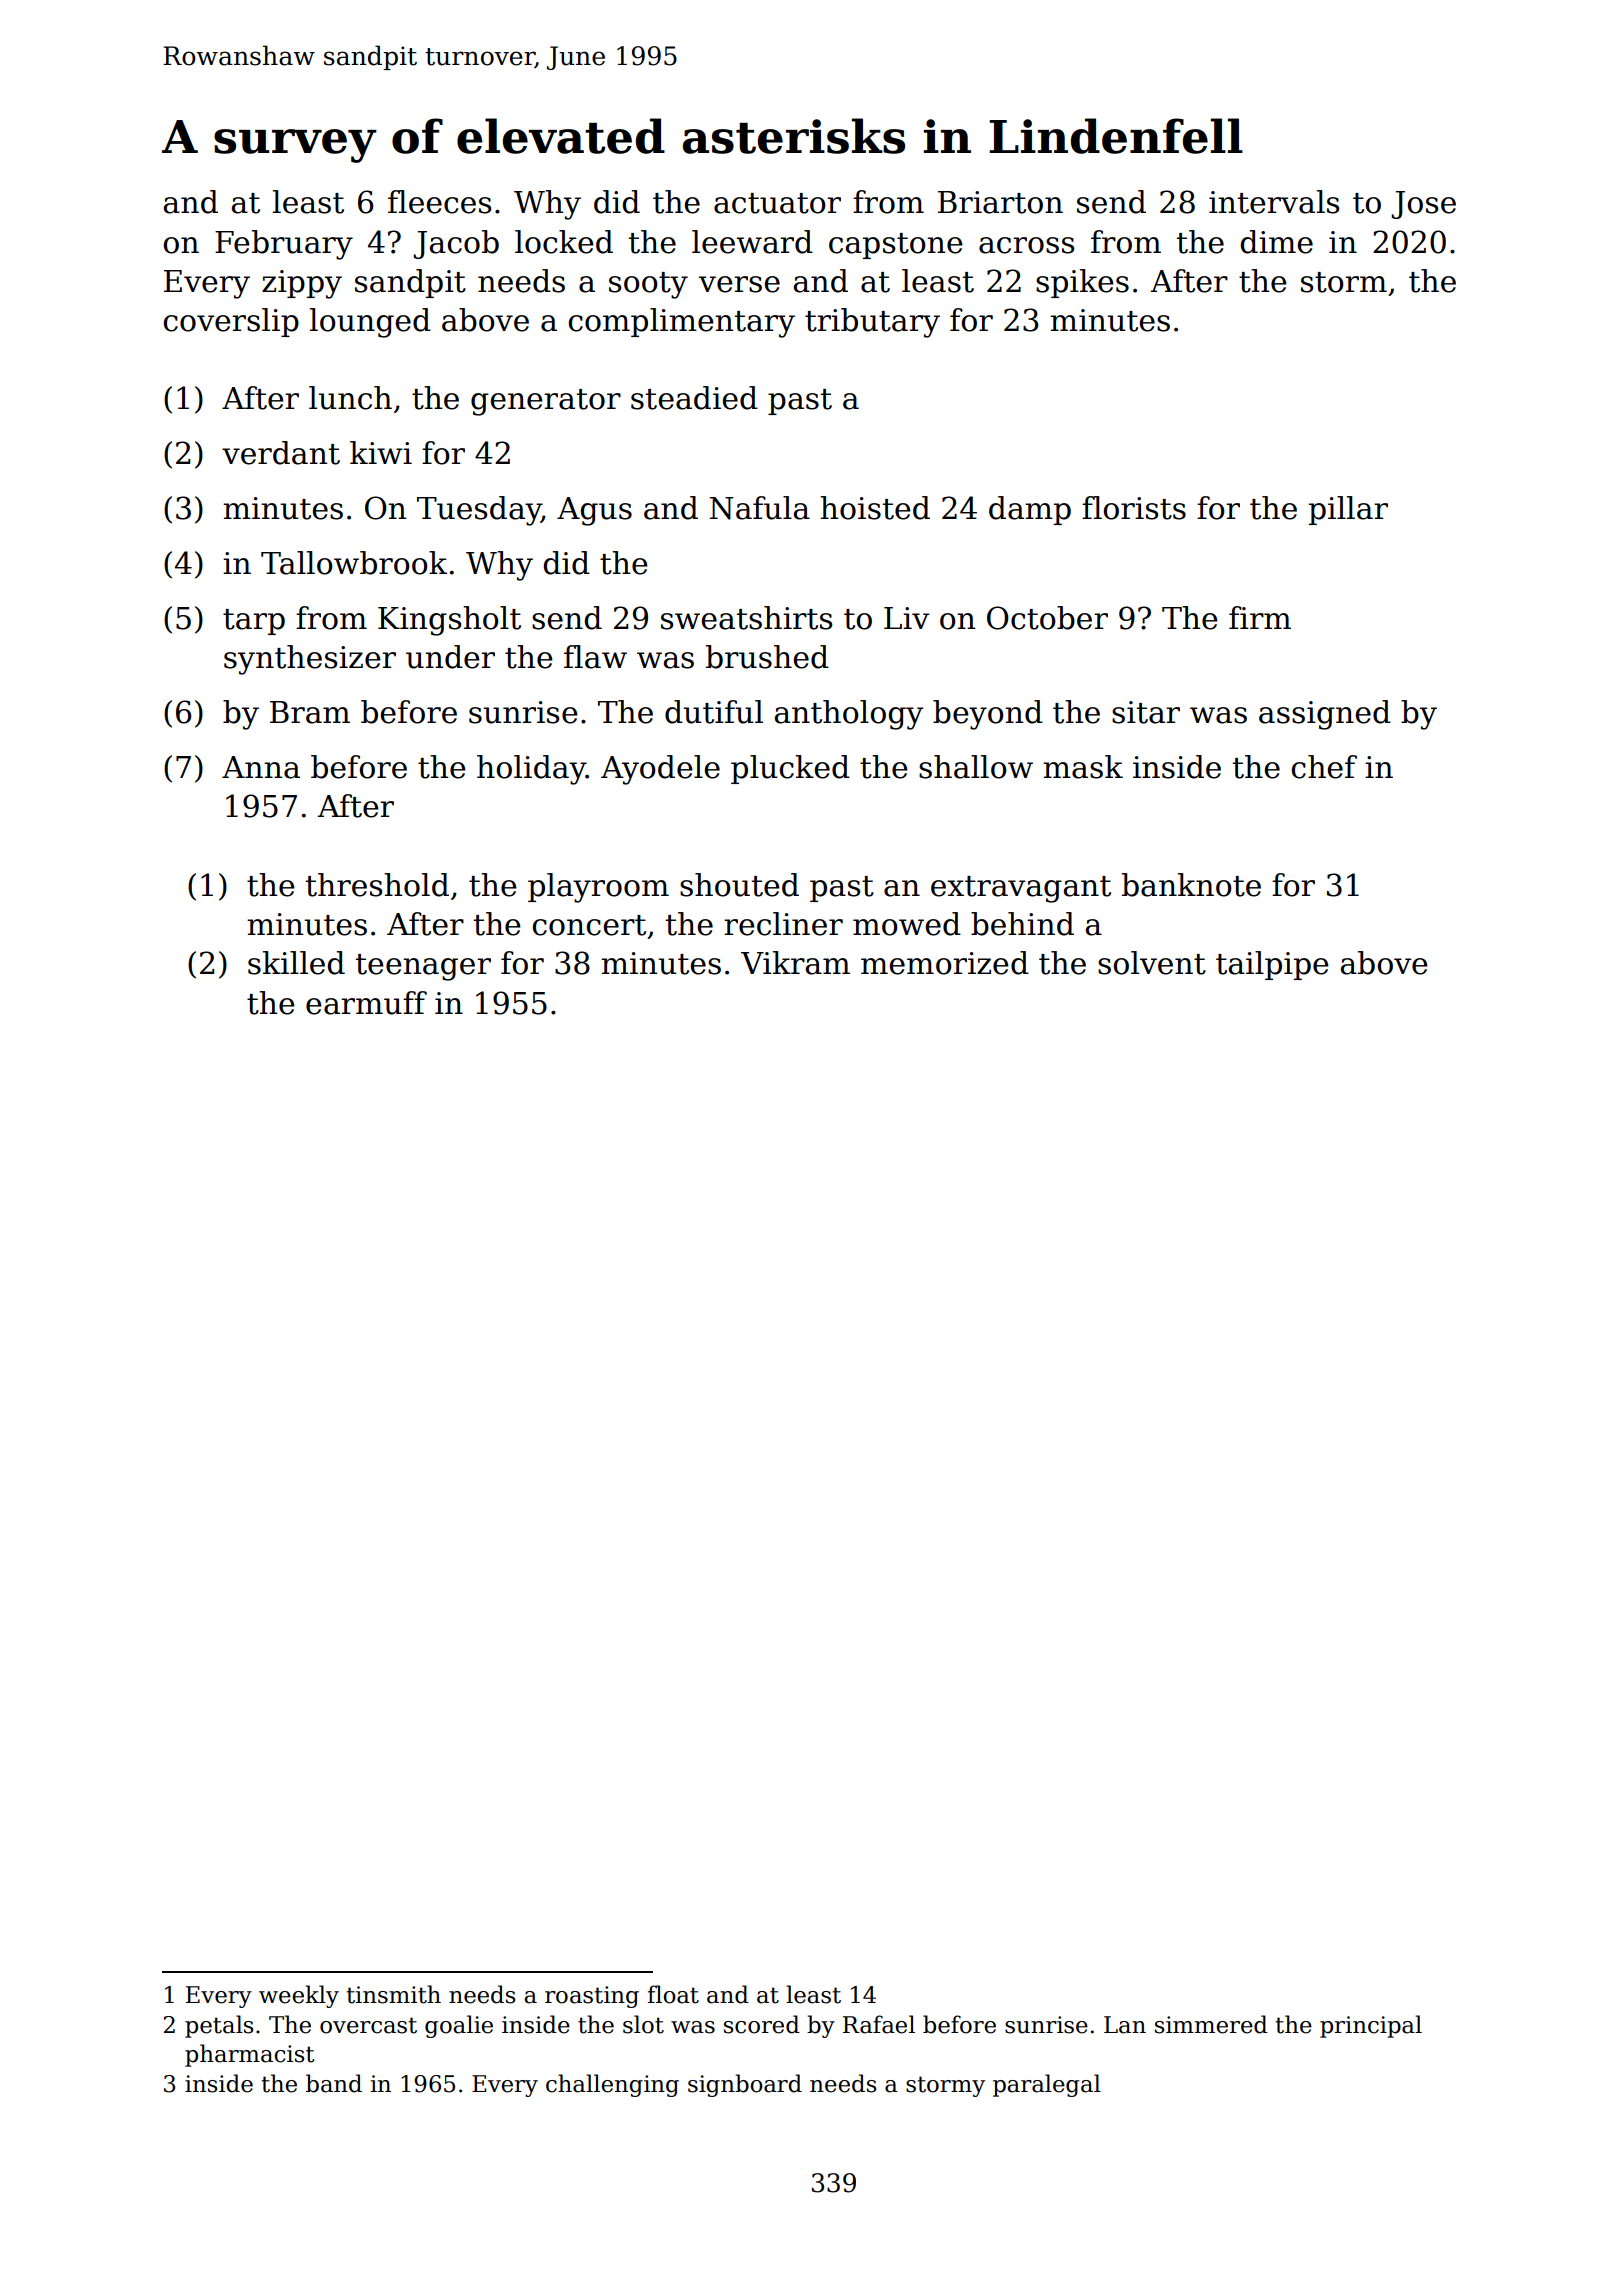 This screenshot has width=1620, height=2292. What do you see at coordinates (795, 963) in the screenshot?
I see `Vikram` at bounding box center [795, 963].
